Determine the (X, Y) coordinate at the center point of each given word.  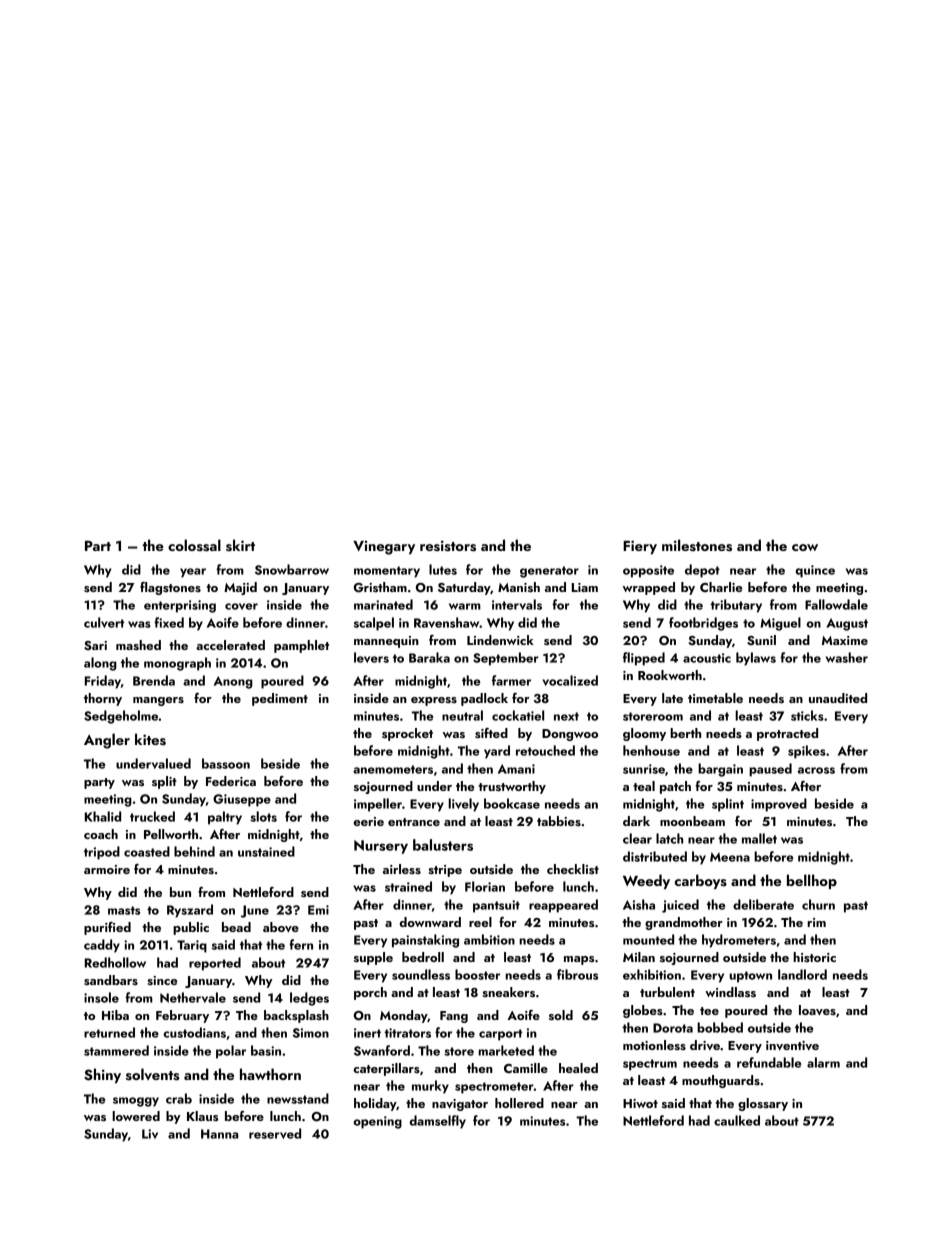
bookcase (512, 803)
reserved (275, 1133)
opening (377, 1122)
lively (463, 805)
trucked (152, 816)
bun (180, 892)
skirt (240, 545)
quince (815, 571)
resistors (448, 546)
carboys (701, 881)
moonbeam (692, 821)
